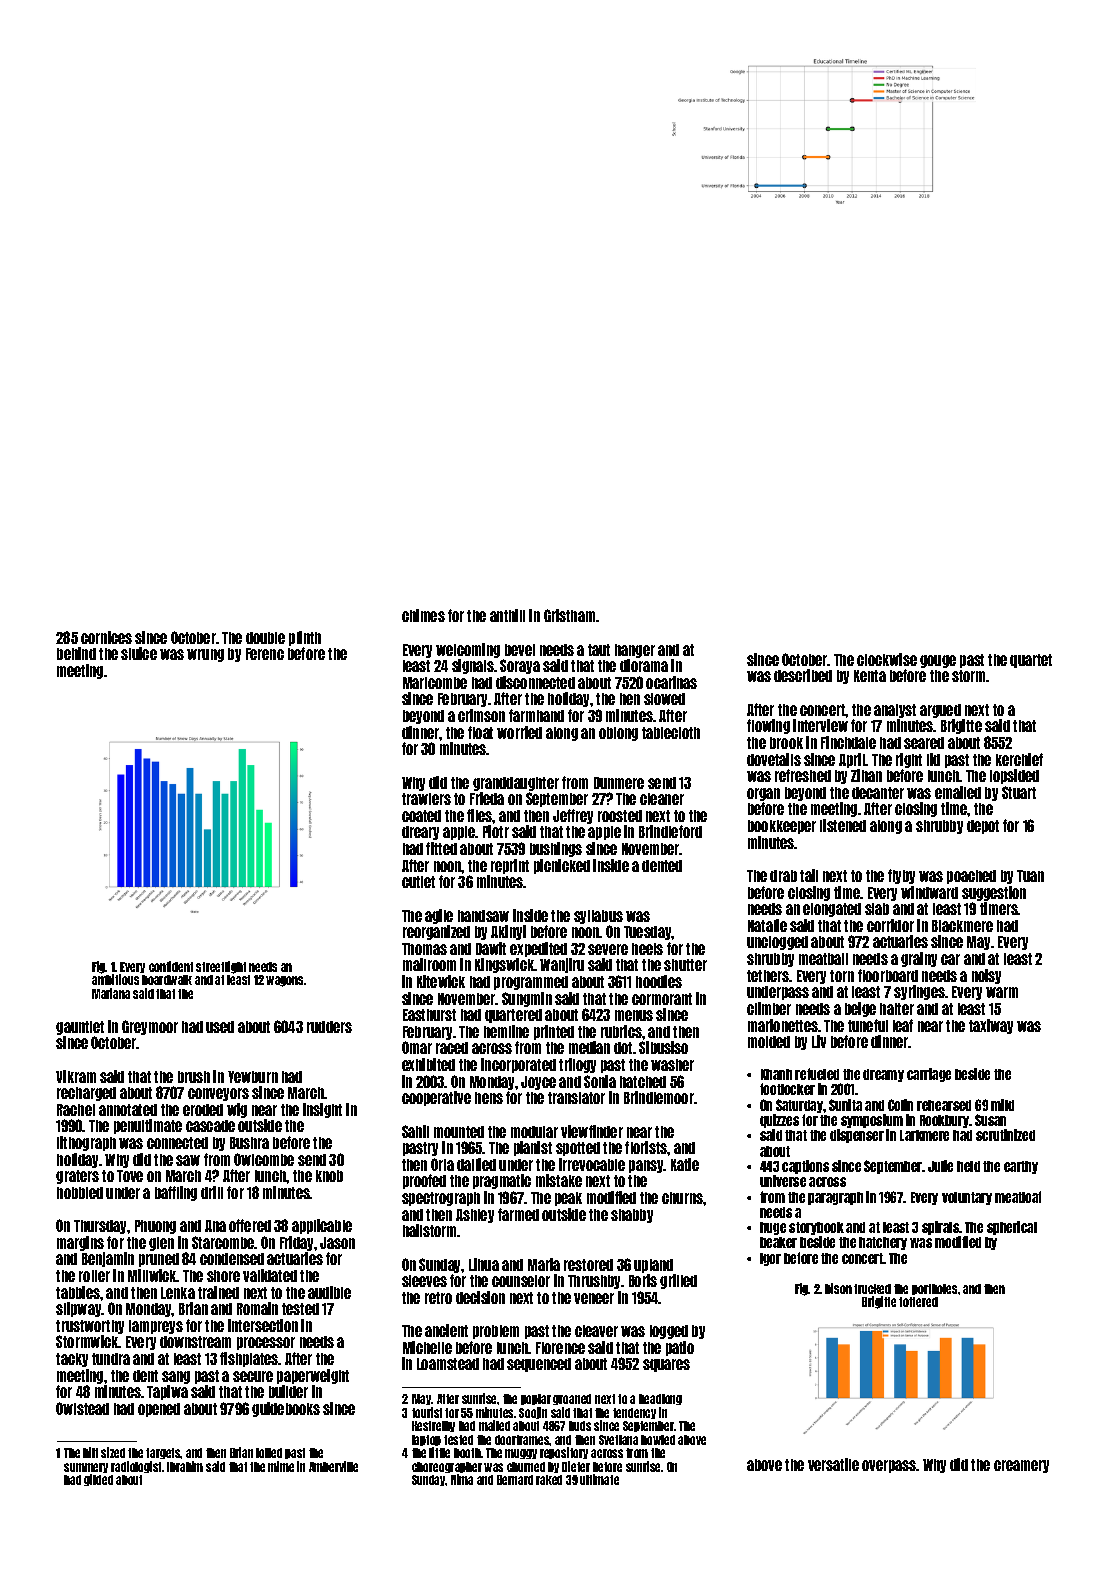 The width and height of the screenshot is (1110, 1570). I want to click on chimes, so click(423, 615).
